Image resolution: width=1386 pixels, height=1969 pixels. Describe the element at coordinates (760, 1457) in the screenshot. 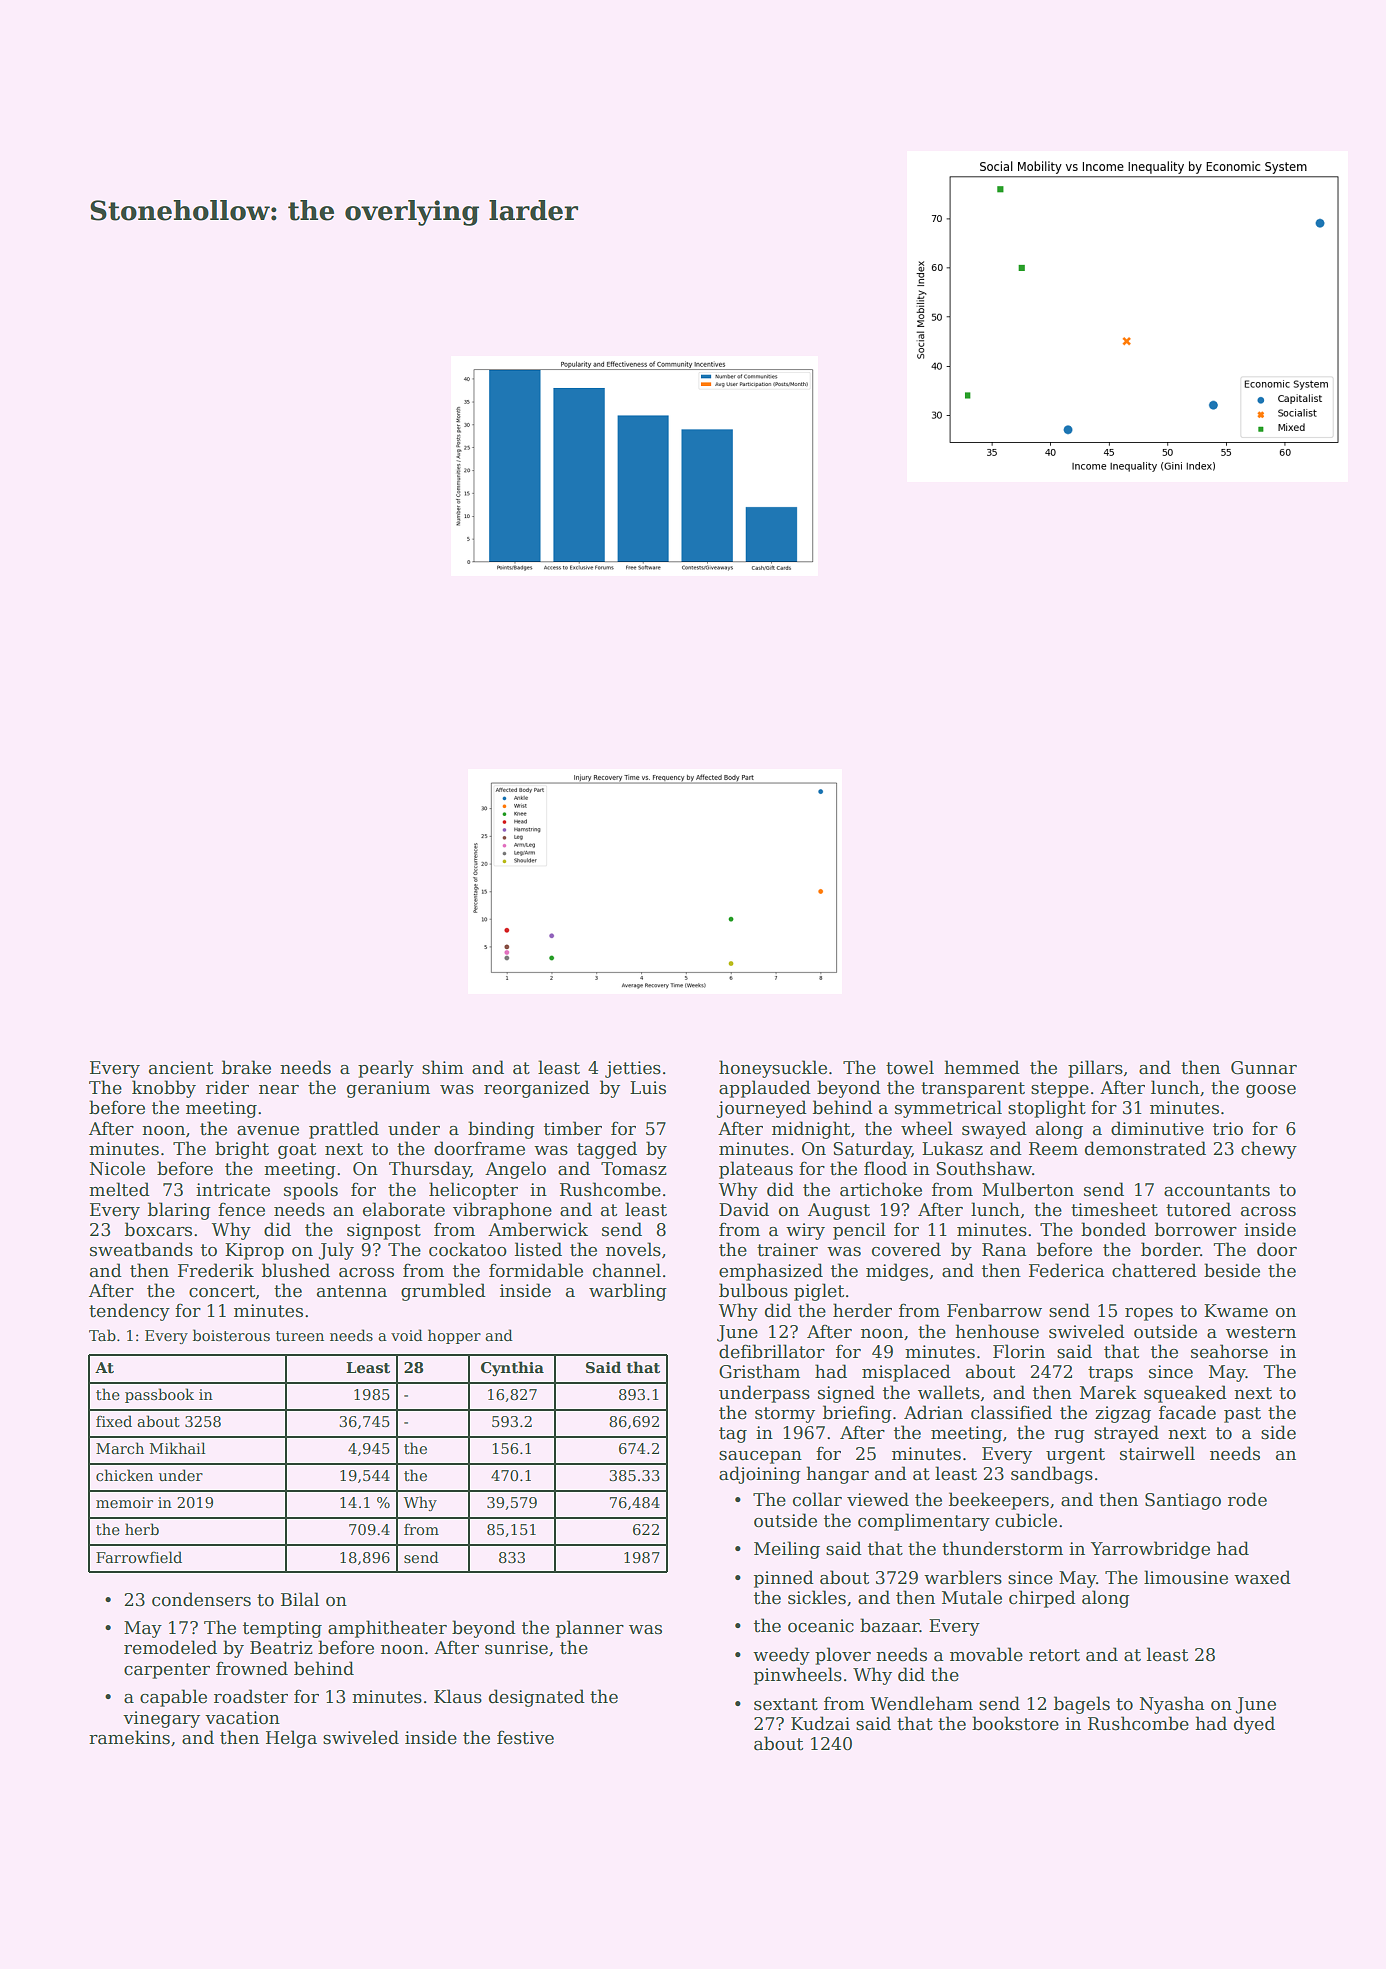

I see `saucepan` at that location.
